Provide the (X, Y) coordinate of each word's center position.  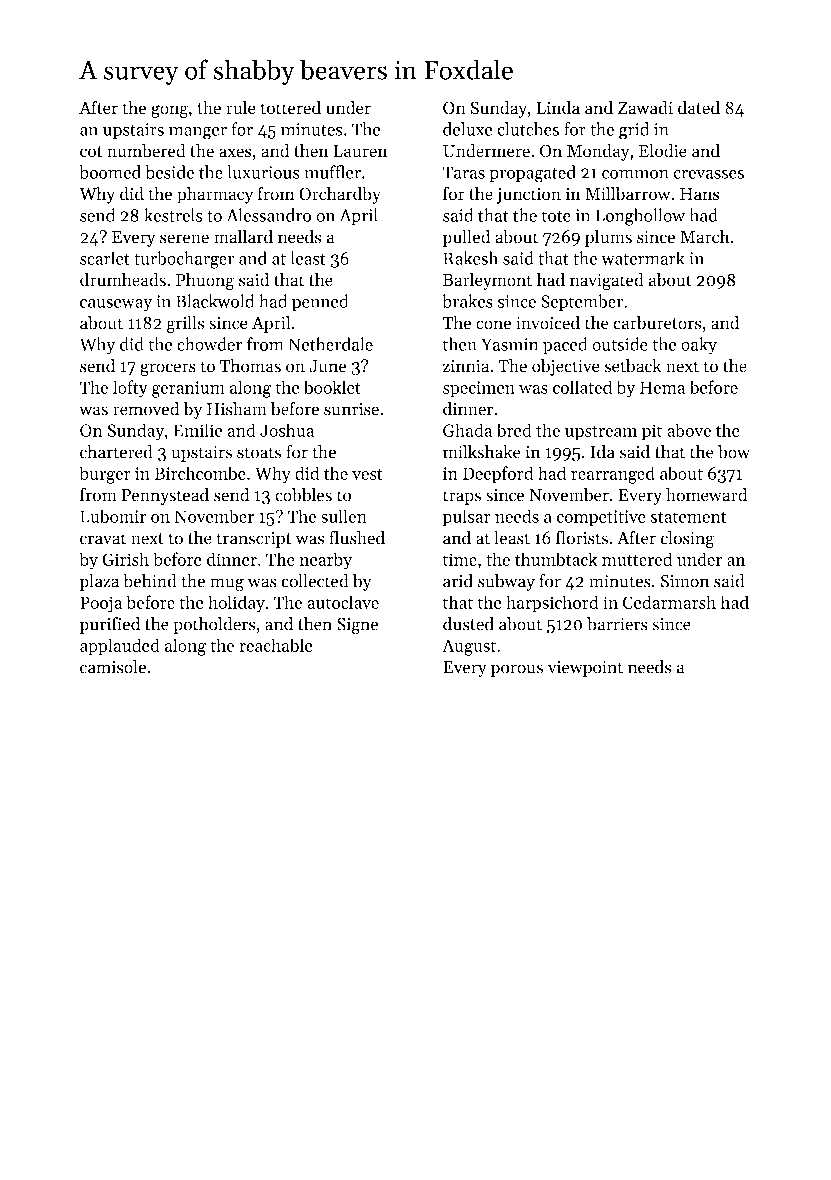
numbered (146, 150)
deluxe (468, 129)
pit (652, 432)
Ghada (467, 430)
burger (104, 475)
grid (634, 131)
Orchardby (340, 195)
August (469, 647)
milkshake (482, 452)
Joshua (287, 430)
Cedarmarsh (669, 602)
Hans (700, 194)
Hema (662, 387)
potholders (214, 625)
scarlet (105, 258)
